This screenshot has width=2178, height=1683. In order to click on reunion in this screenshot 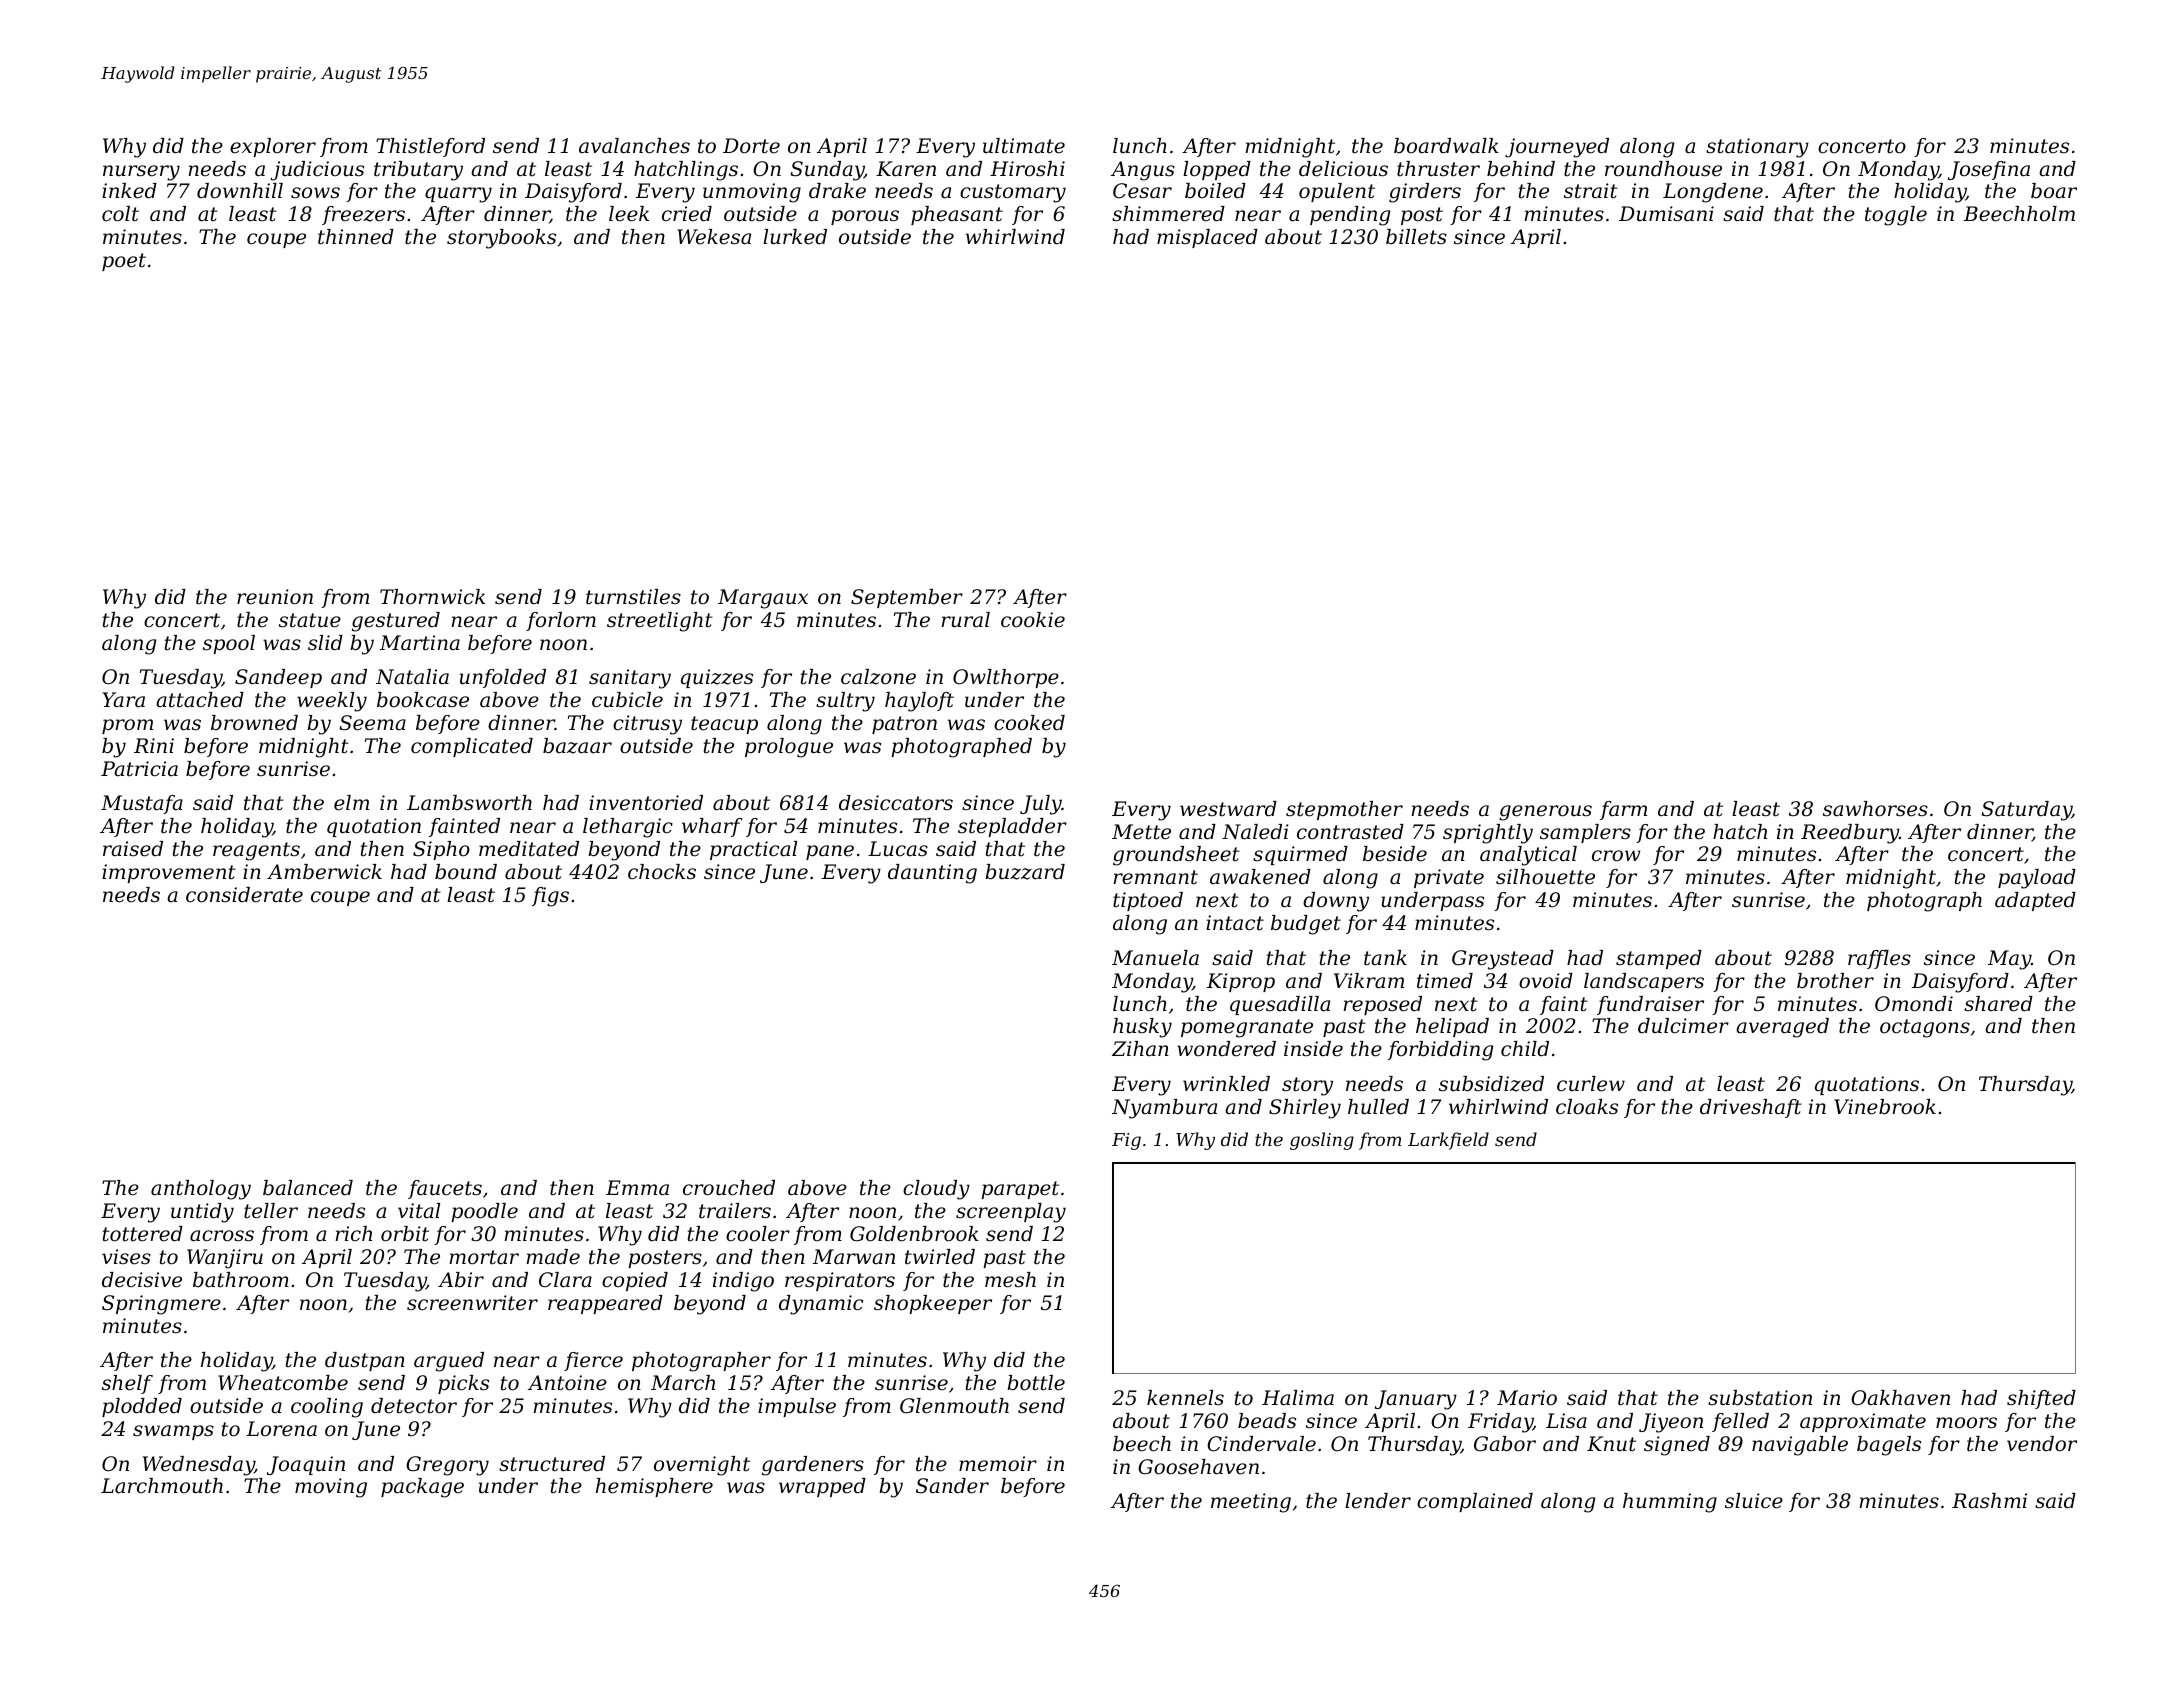, I will do `click(275, 597)`.
